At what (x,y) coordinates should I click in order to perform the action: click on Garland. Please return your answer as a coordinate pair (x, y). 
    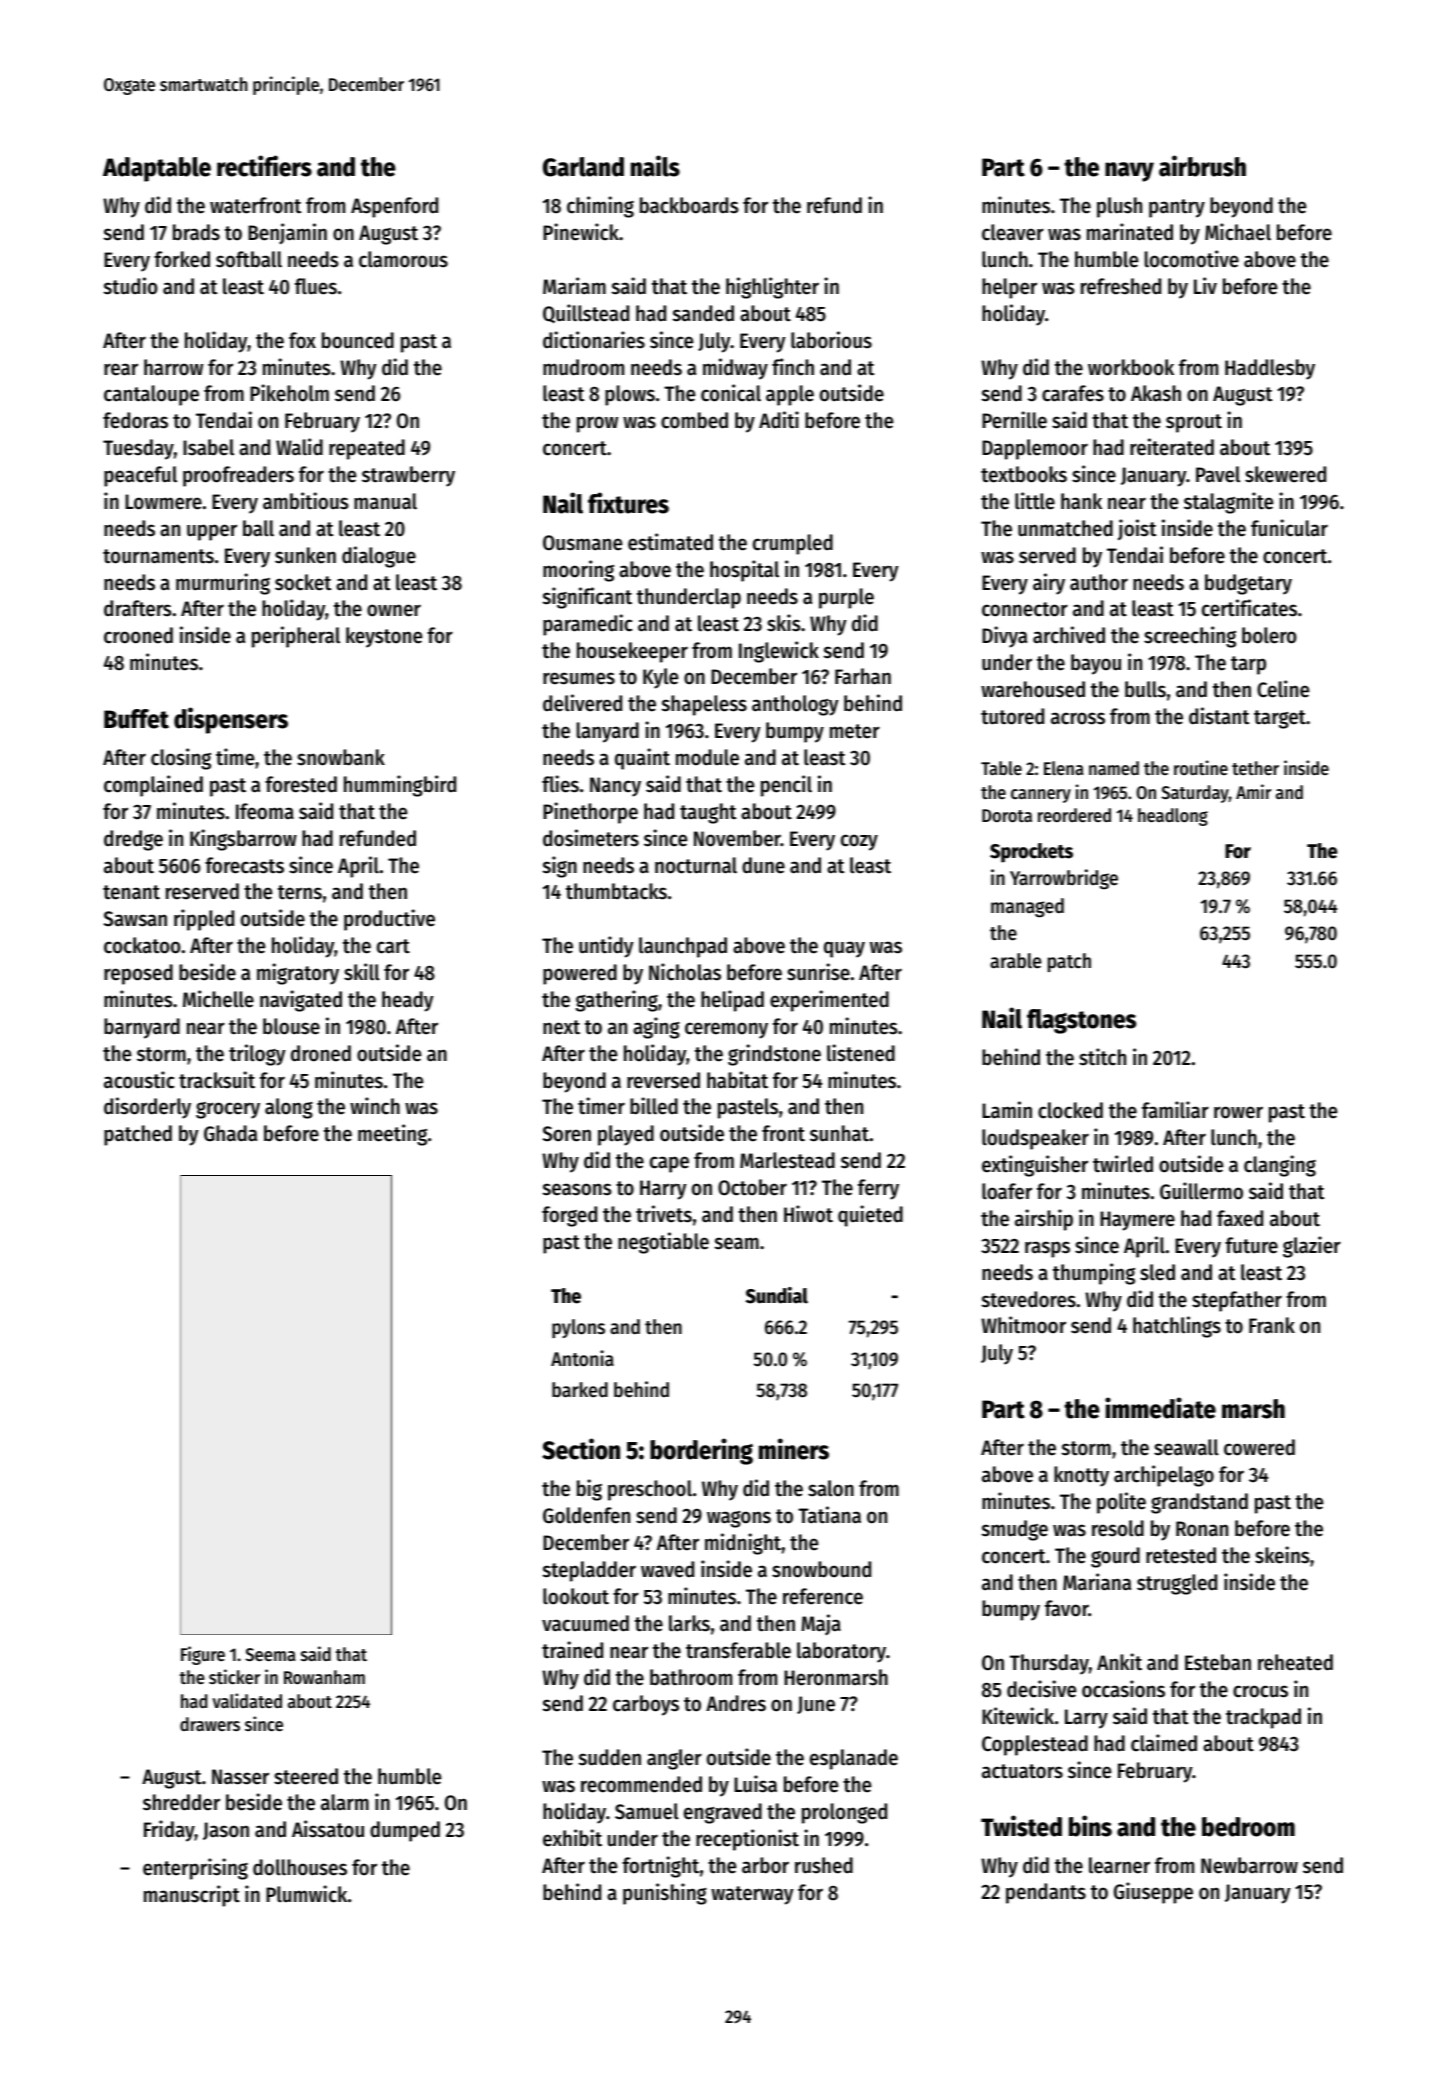
    Looking at the image, I should click on (583, 167).
